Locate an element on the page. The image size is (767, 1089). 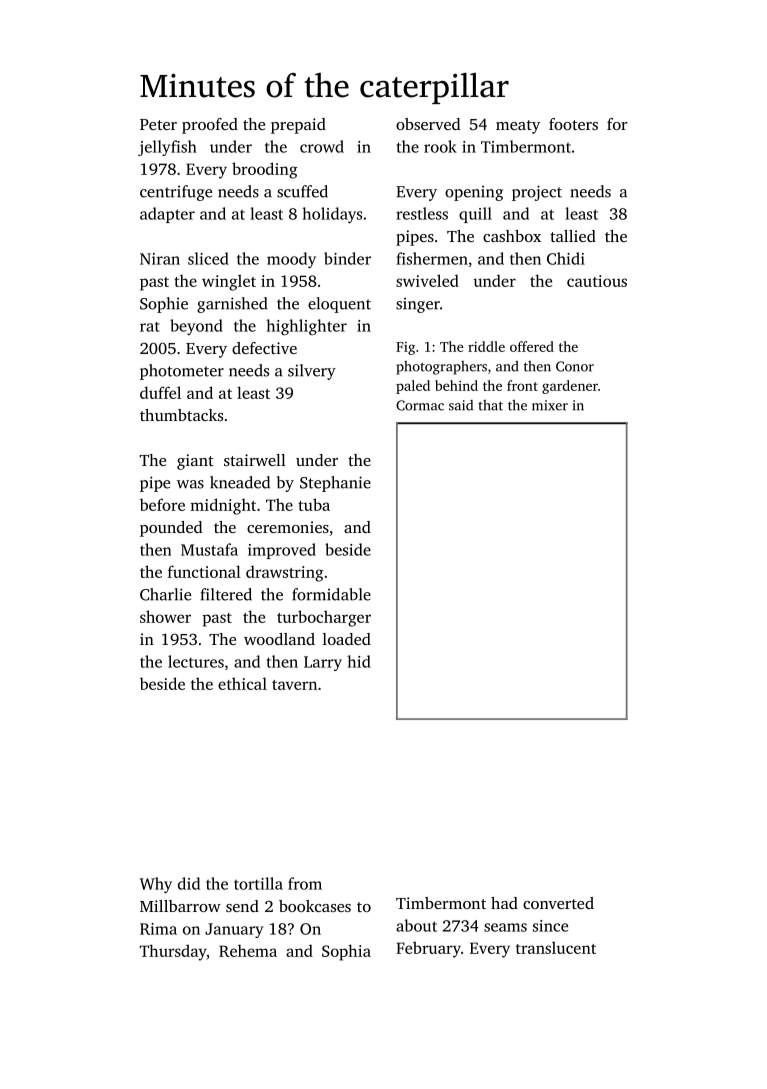
proofed is located at coordinates (210, 126).
